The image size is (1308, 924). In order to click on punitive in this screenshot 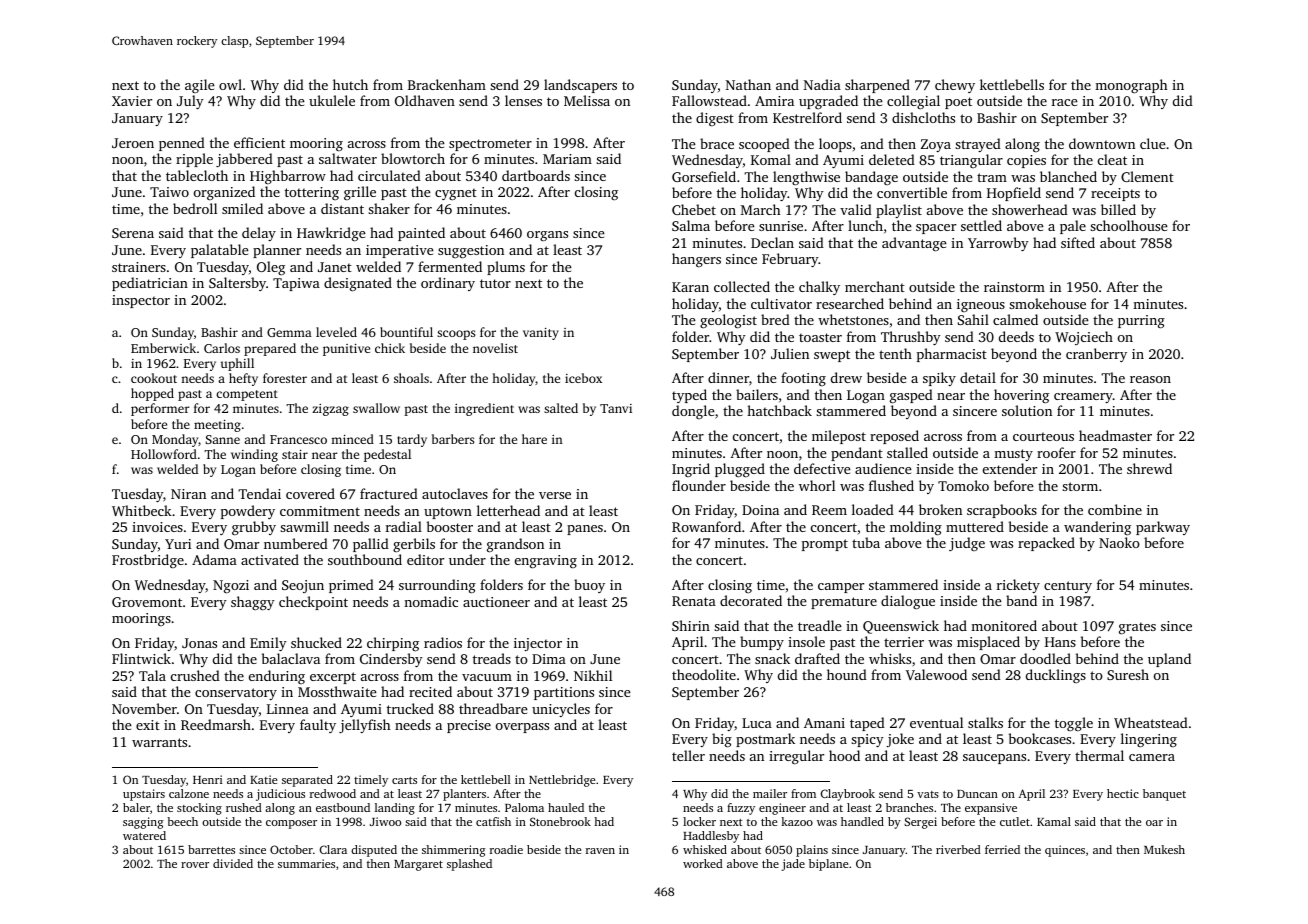, I will do `click(346, 350)`.
